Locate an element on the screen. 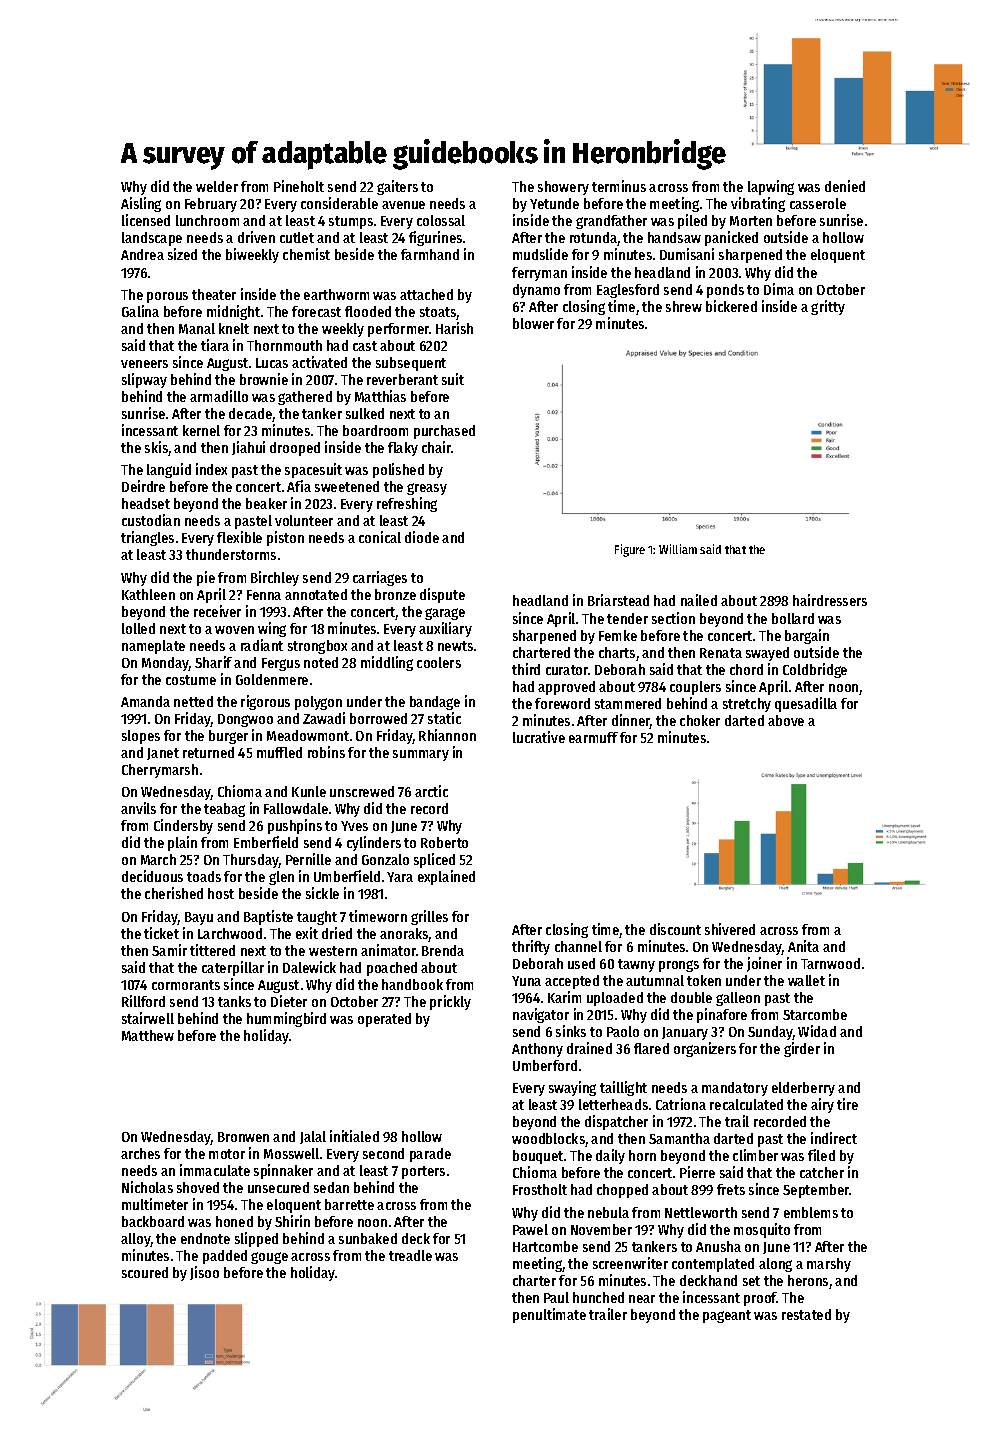 This screenshot has width=990, height=1433. terminus is located at coordinates (619, 186).
